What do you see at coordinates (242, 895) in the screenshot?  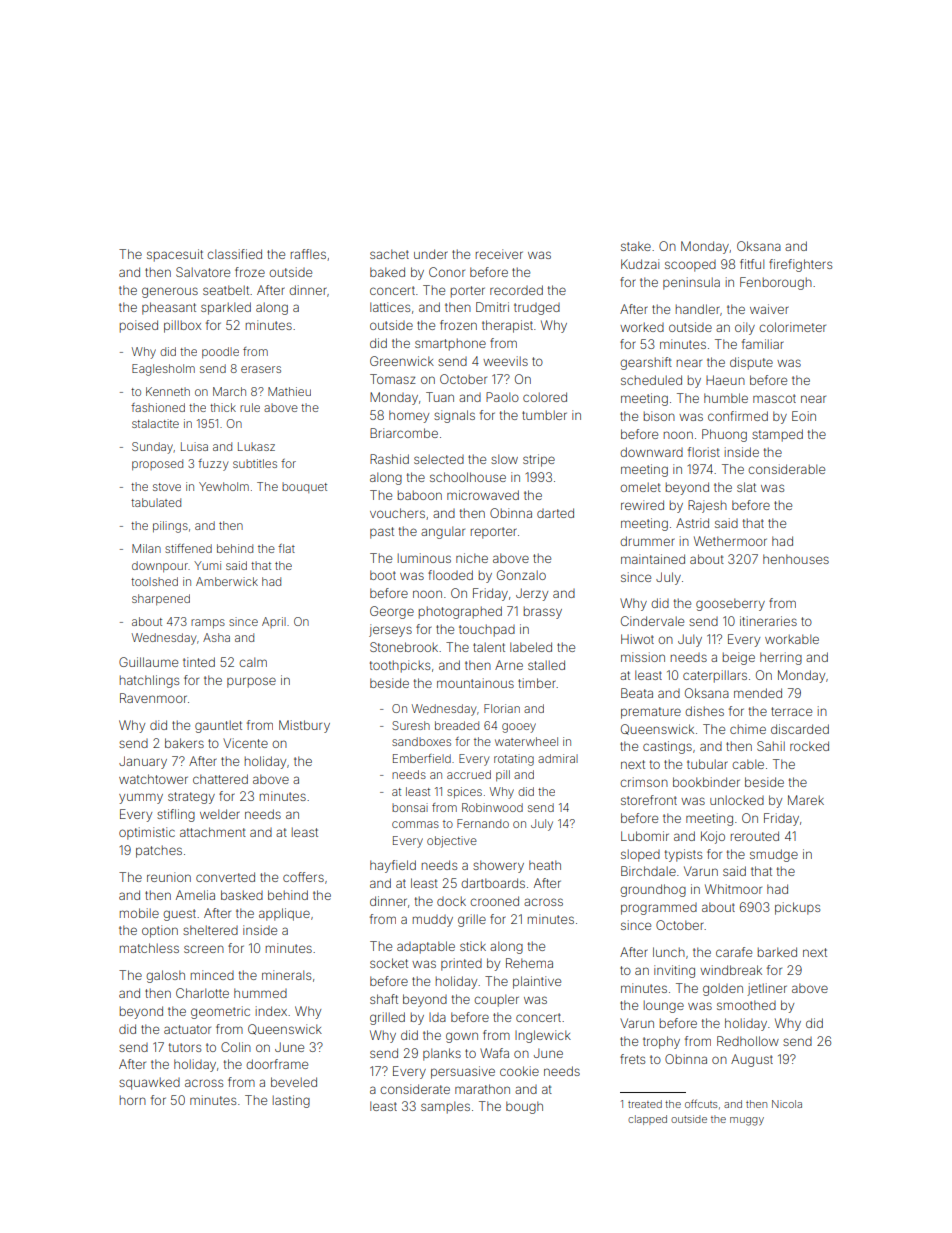 I see `basked` at bounding box center [242, 895].
